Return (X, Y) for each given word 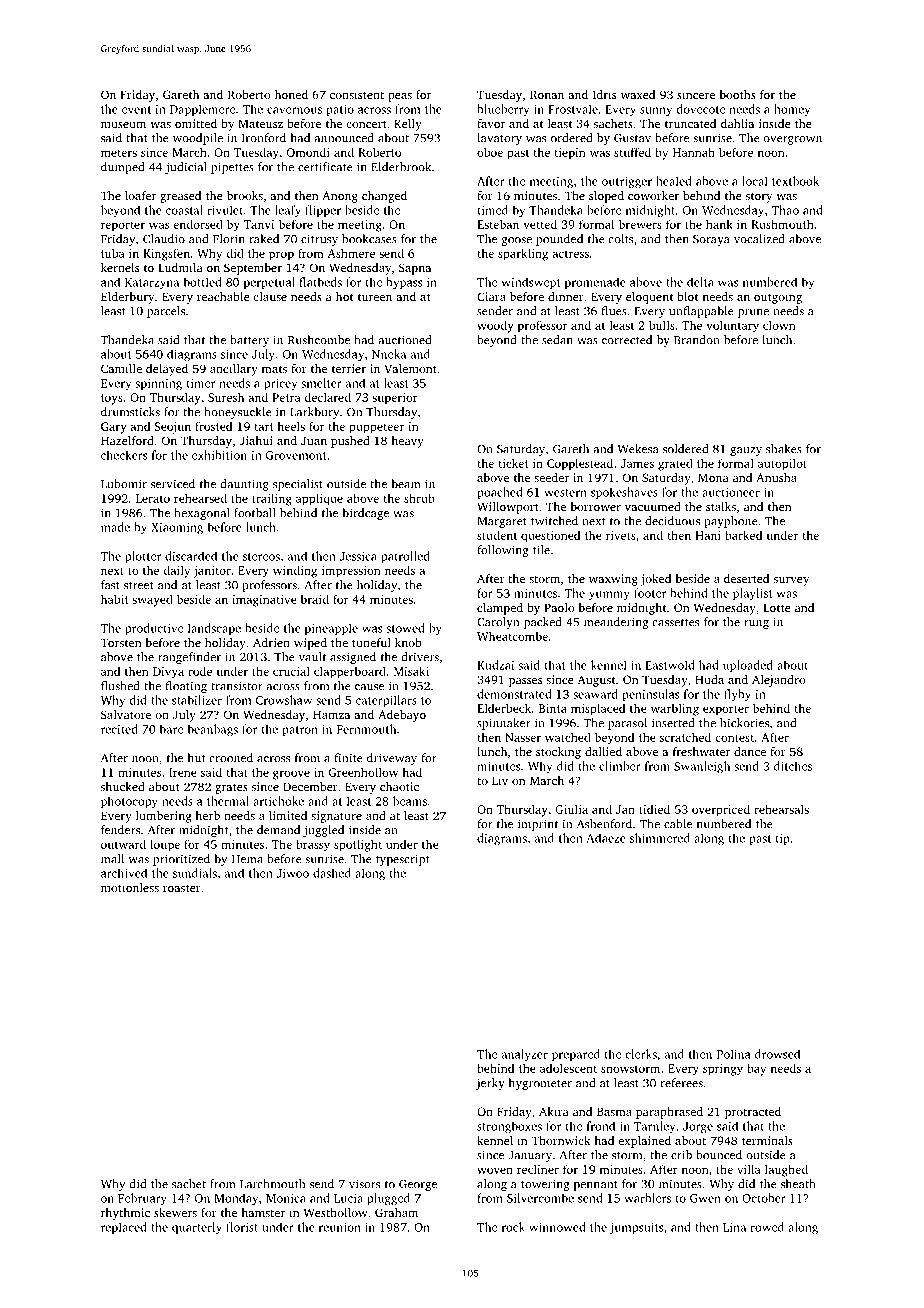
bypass (404, 283)
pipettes (232, 168)
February (142, 1199)
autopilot (782, 464)
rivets (621, 535)
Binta (553, 708)
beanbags (213, 730)
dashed (332, 873)
